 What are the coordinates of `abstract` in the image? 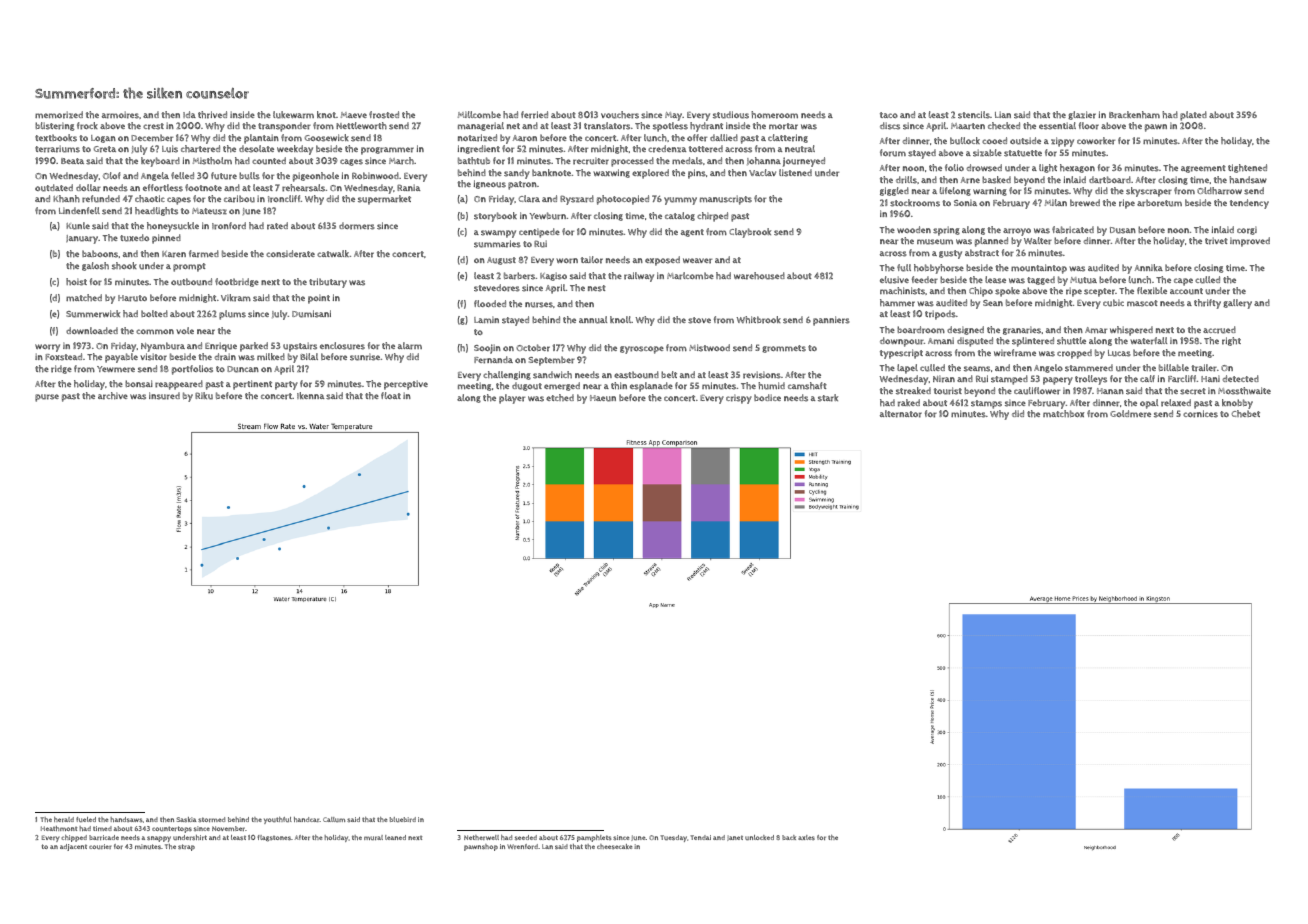 It's located at (982, 253).
